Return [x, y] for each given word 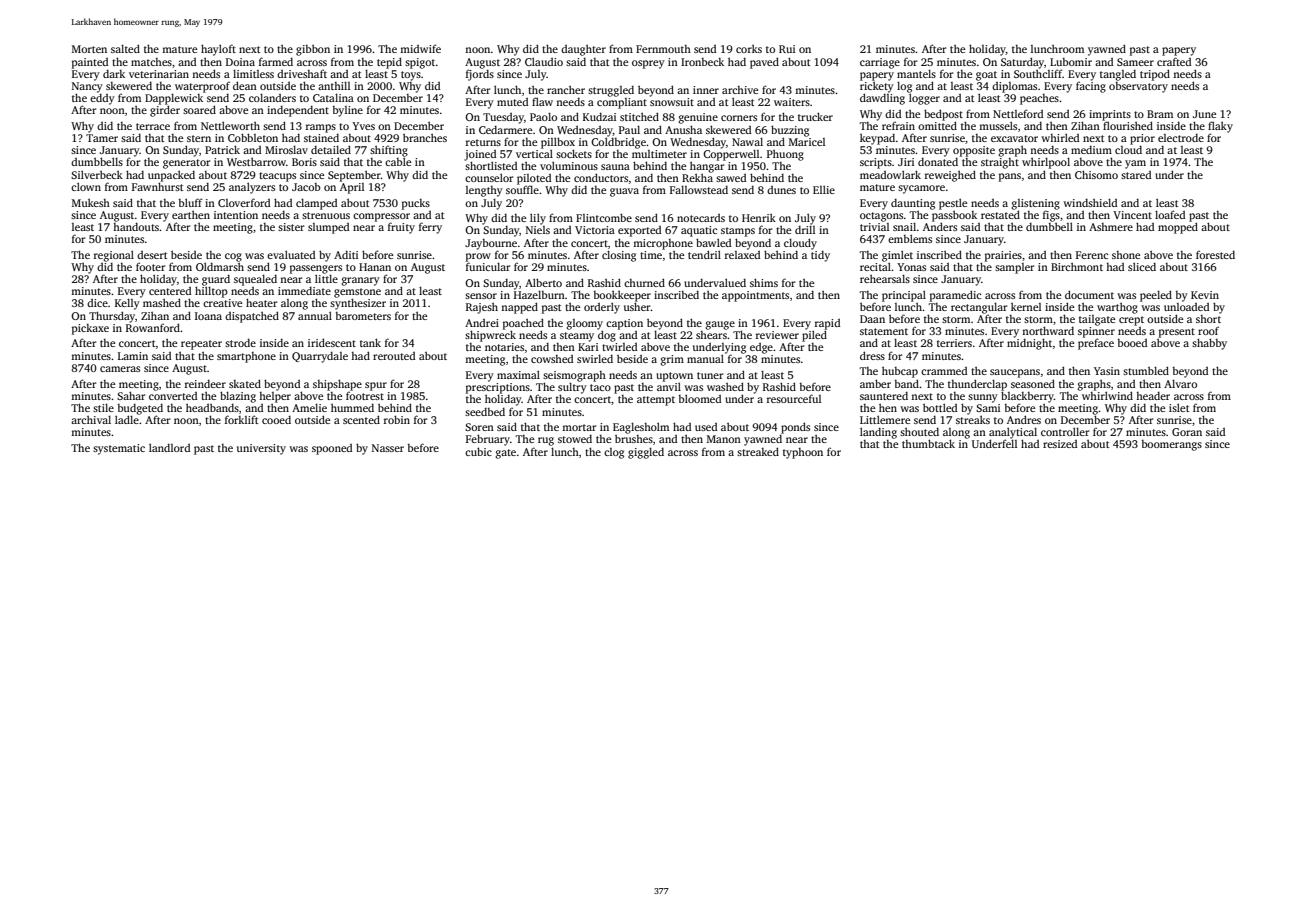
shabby [1209, 344]
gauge [720, 325]
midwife [420, 48]
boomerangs [1172, 445]
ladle [127, 419]
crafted [1174, 61]
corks [749, 49]
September [354, 176]
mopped [1178, 228]
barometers [363, 316]
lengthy [484, 191]
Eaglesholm [641, 428]
